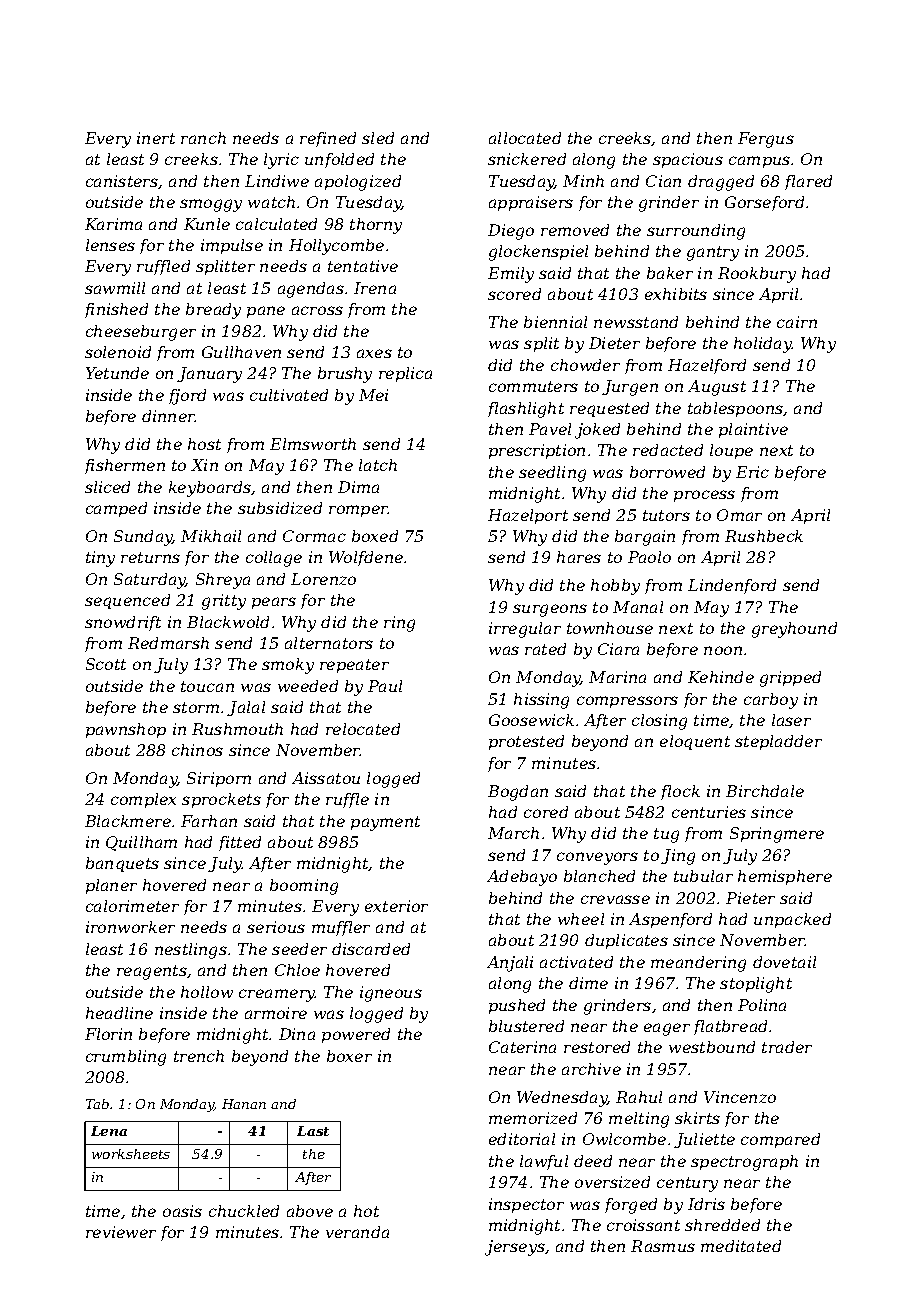 Image resolution: width=924 pixels, height=1311 pixels. What do you see at coordinates (588, 983) in the screenshot?
I see `dime` at bounding box center [588, 983].
